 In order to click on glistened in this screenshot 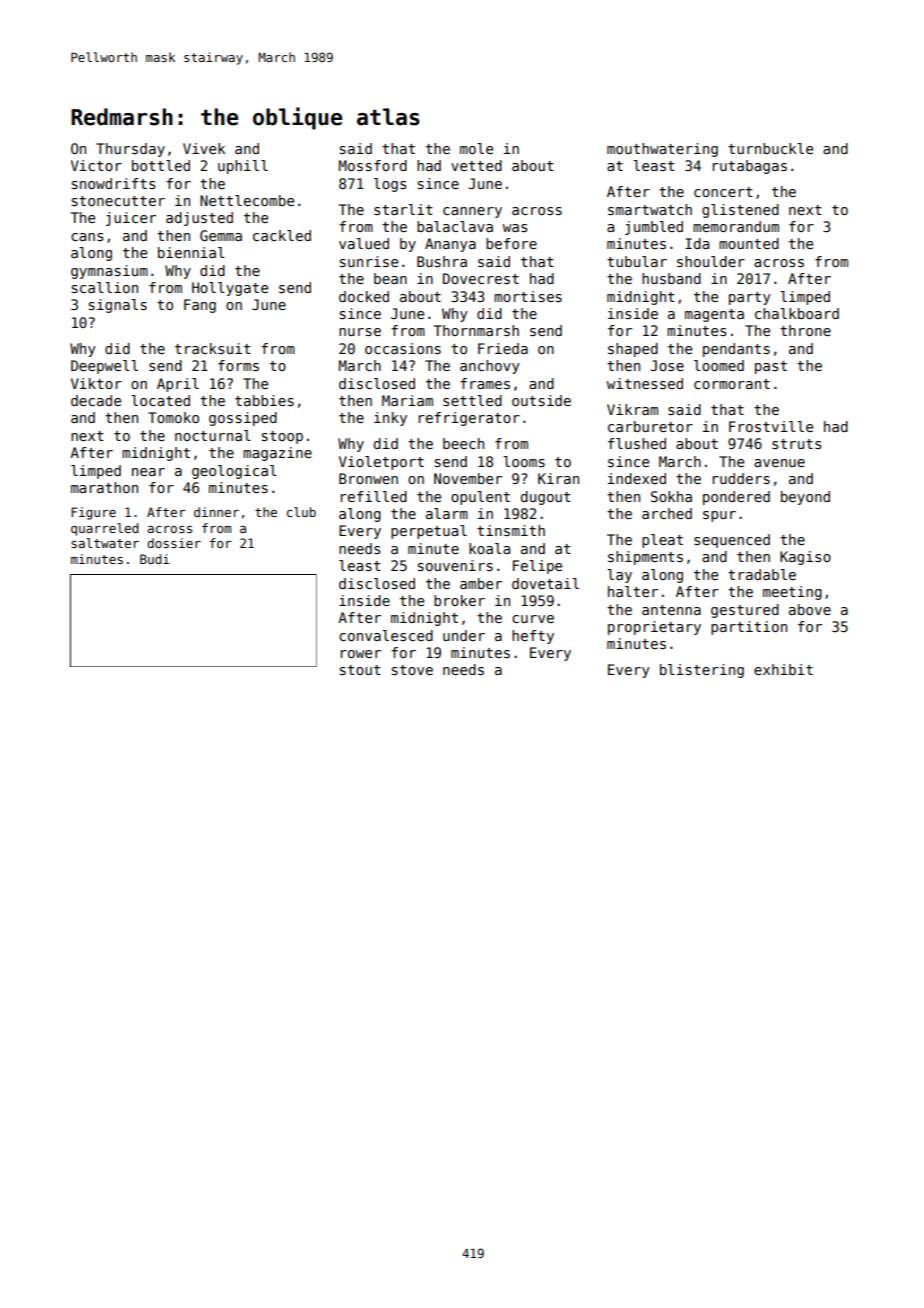, I will do `click(740, 211)`.
